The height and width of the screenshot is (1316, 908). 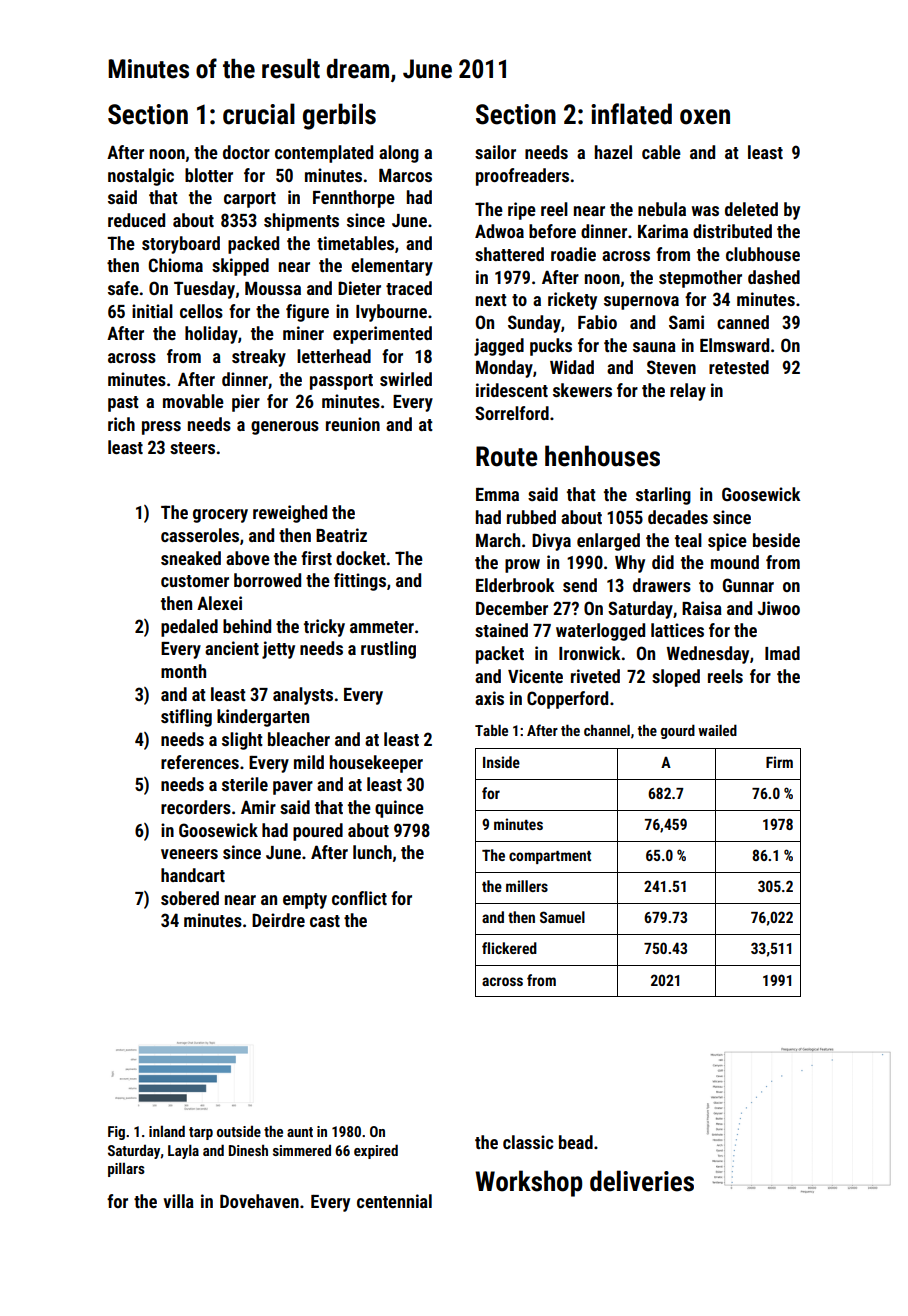 I want to click on poured, so click(x=318, y=832).
